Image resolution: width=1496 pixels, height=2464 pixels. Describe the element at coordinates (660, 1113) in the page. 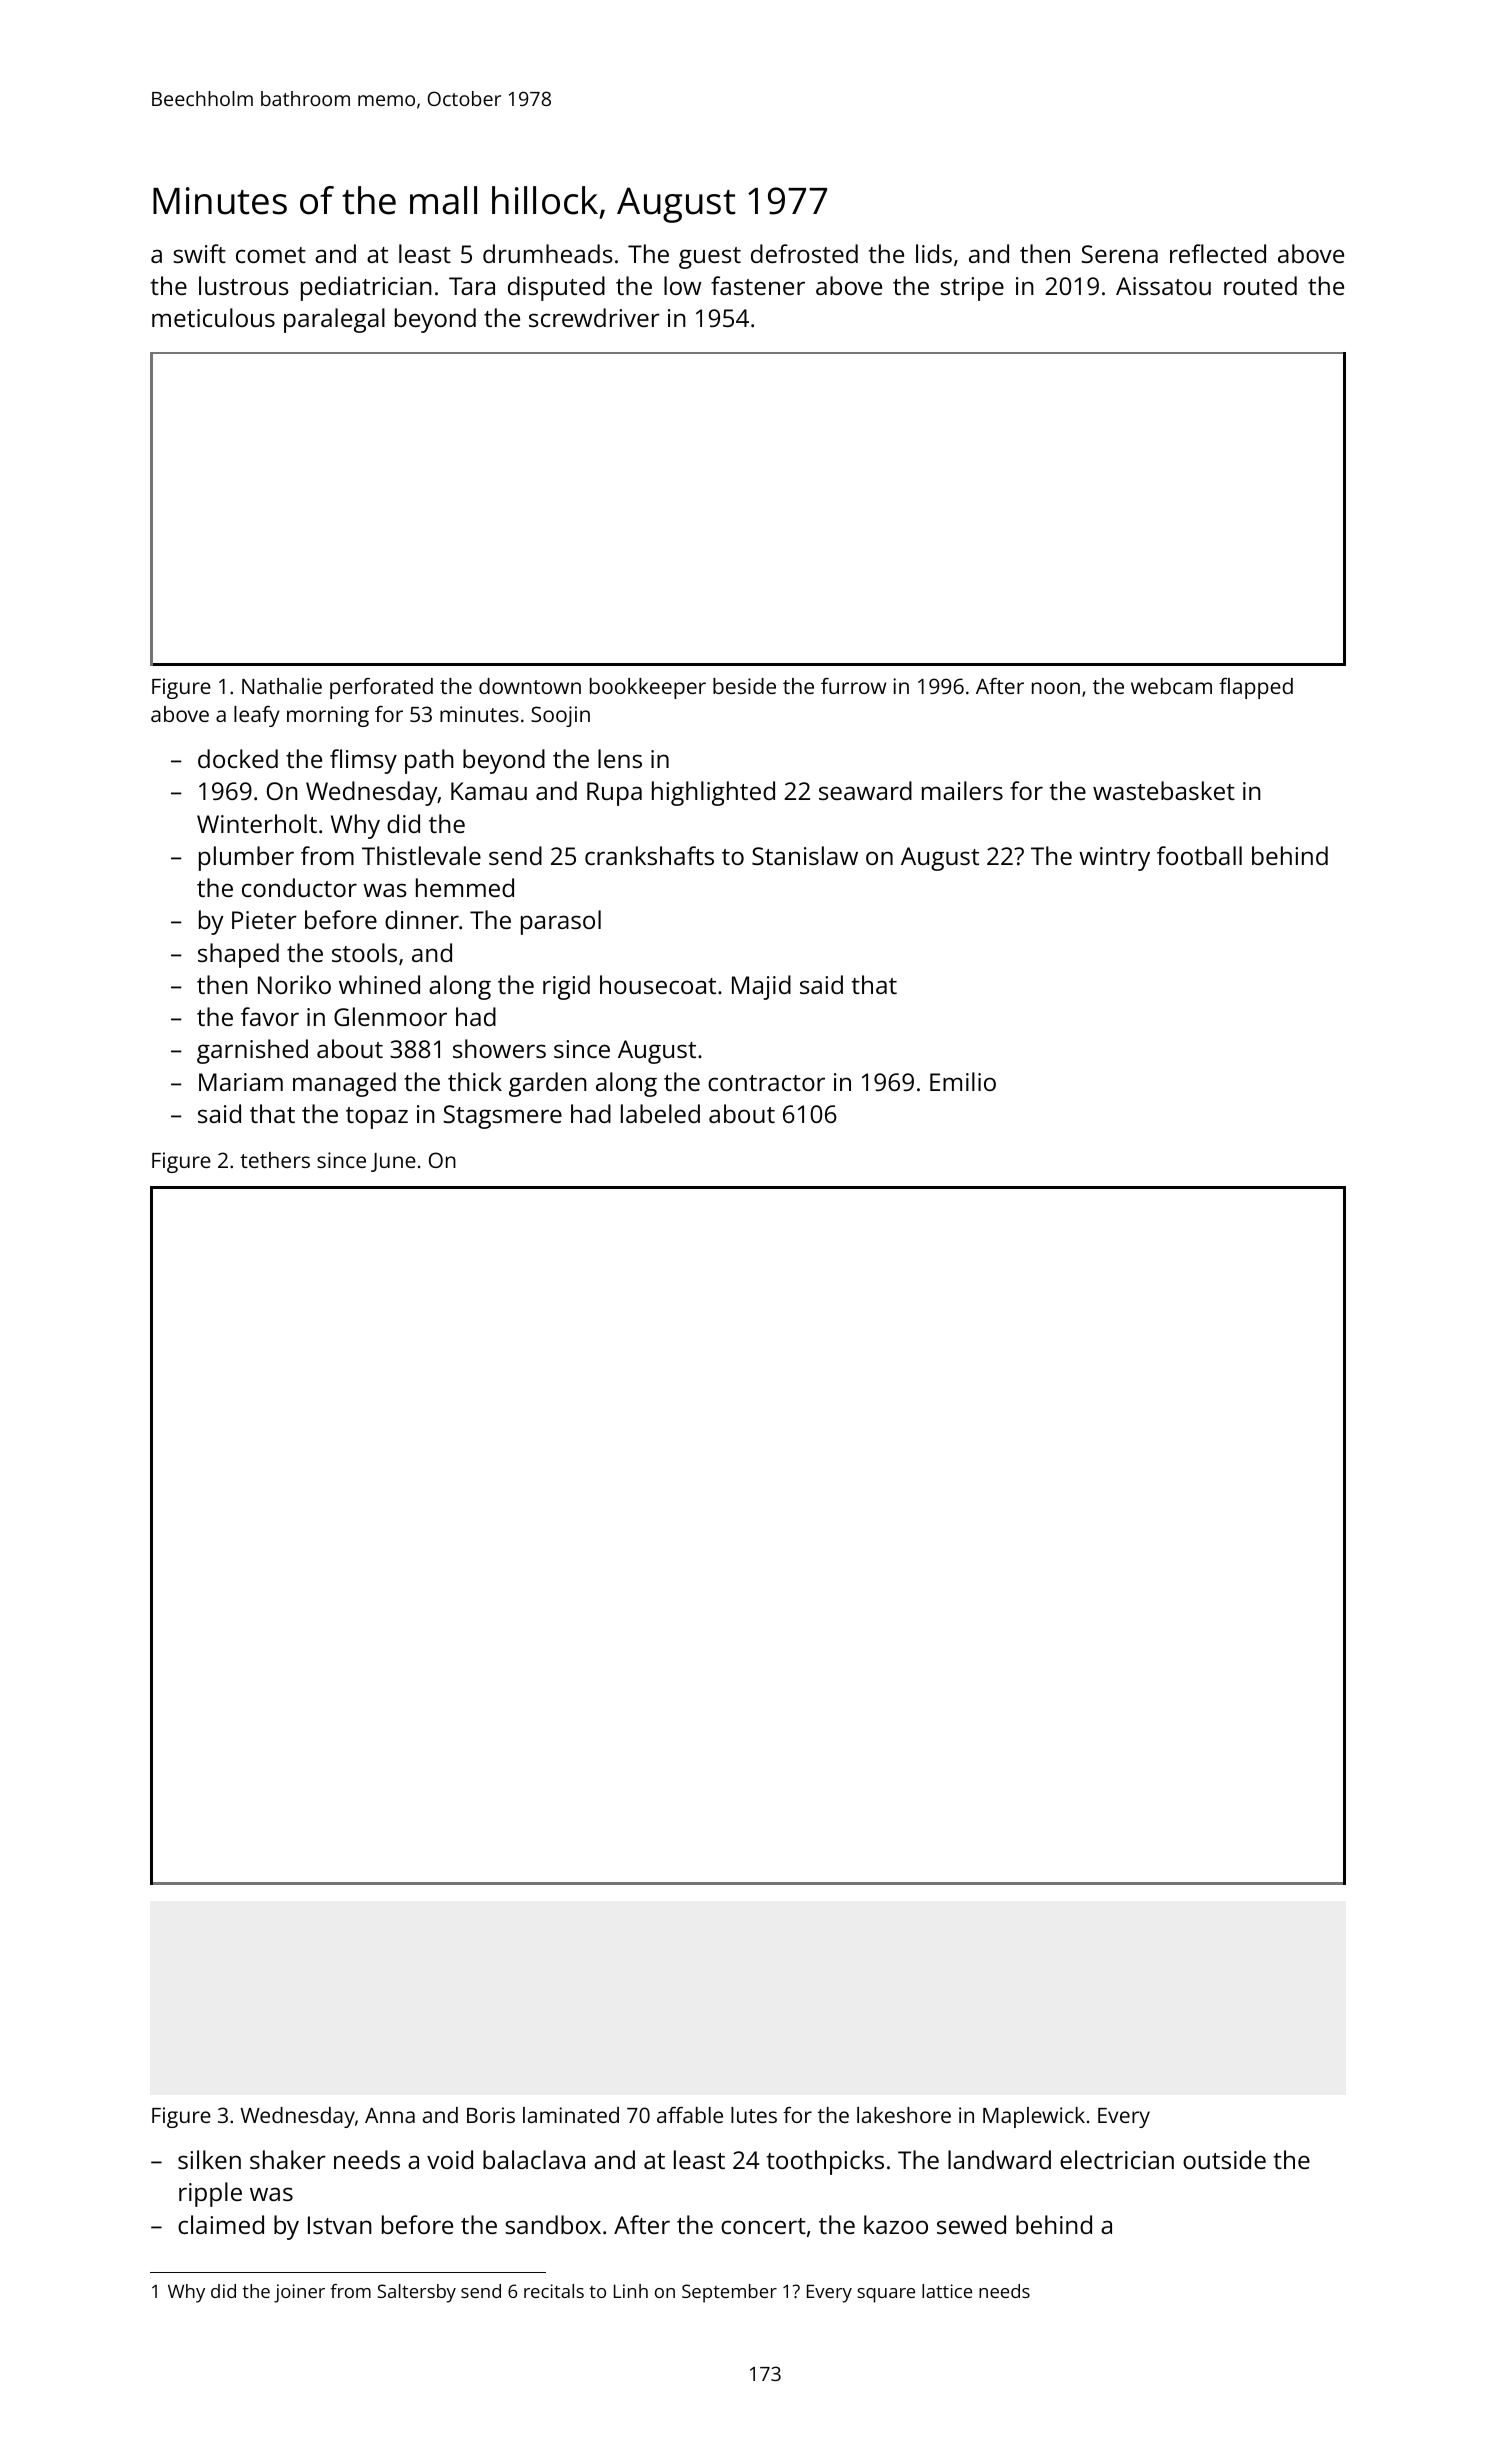

I see `labeled` at that location.
